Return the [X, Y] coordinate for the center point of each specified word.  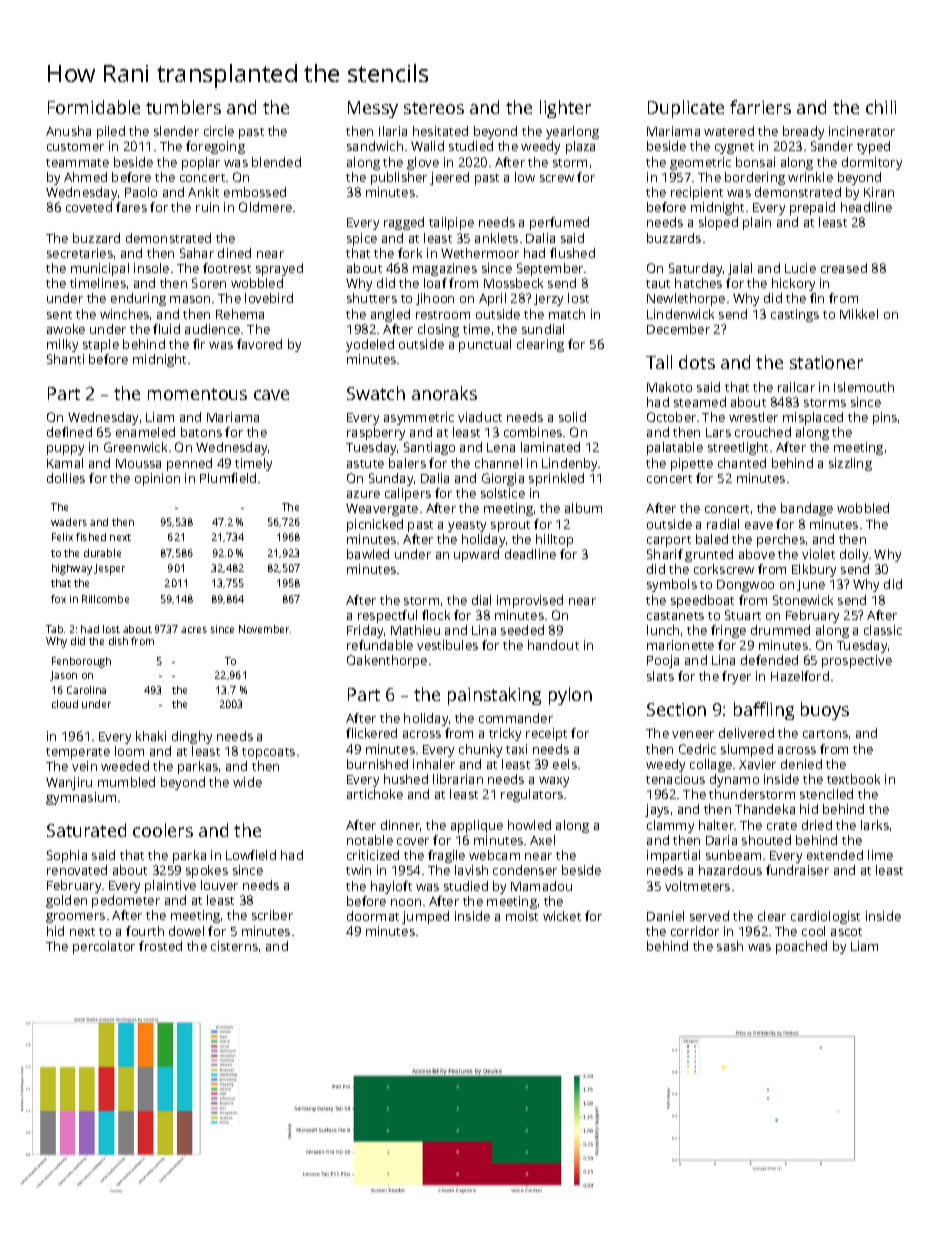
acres [194, 630]
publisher [399, 178]
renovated [77, 870]
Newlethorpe [686, 299]
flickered [371, 733]
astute [365, 464]
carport [669, 541]
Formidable [94, 107]
